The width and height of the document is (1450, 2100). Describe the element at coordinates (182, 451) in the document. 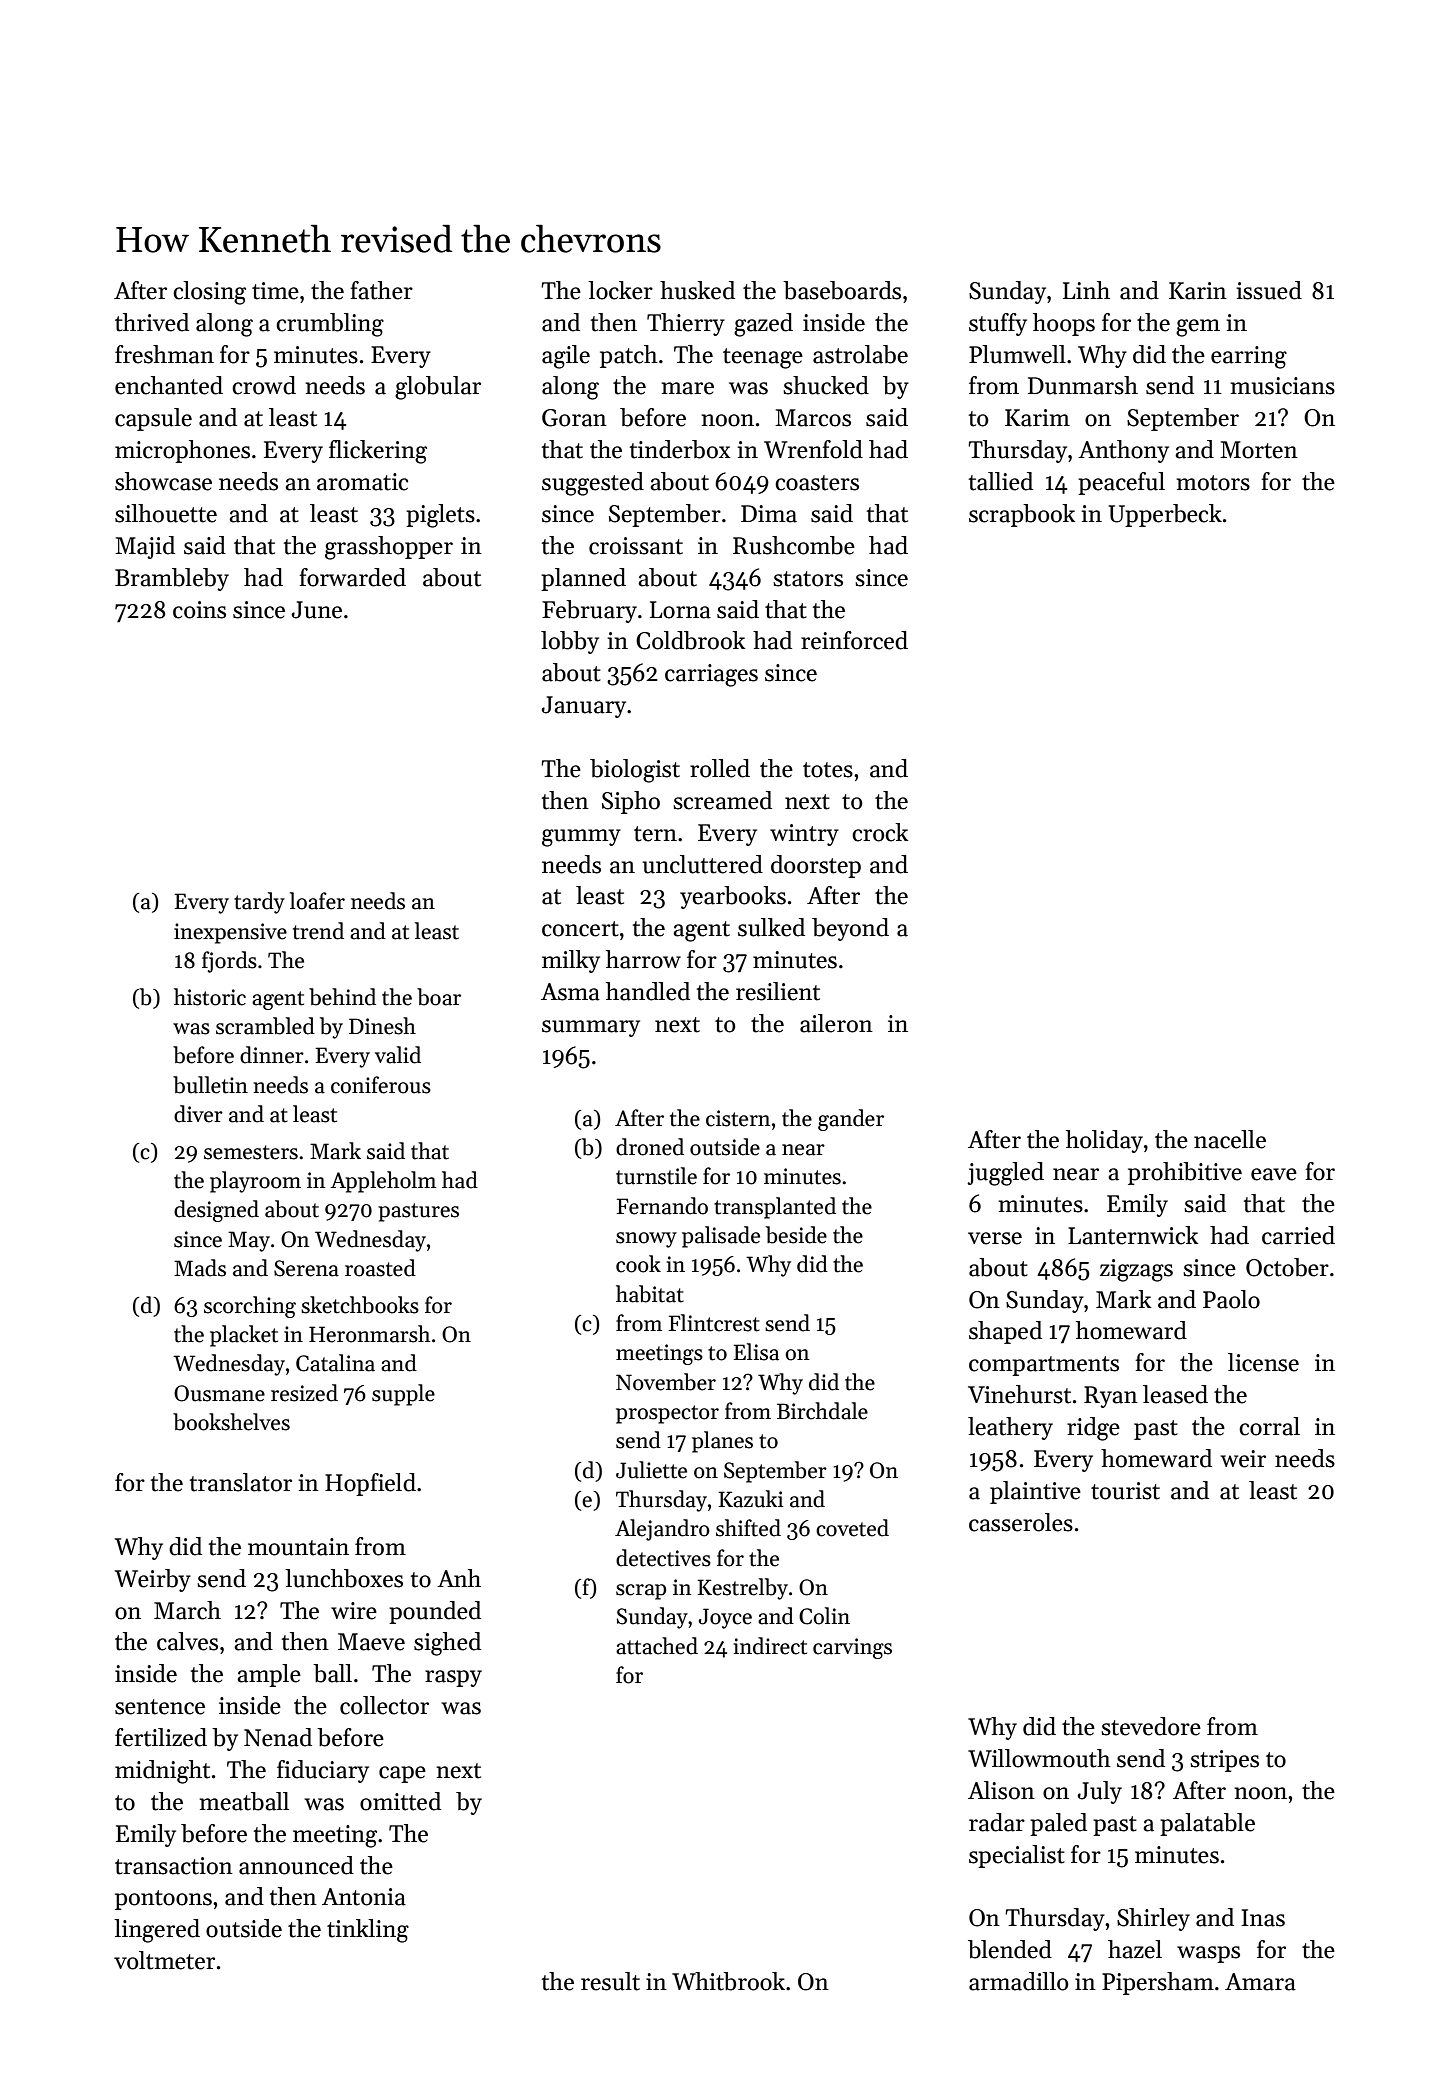

I see `microphones` at that location.
